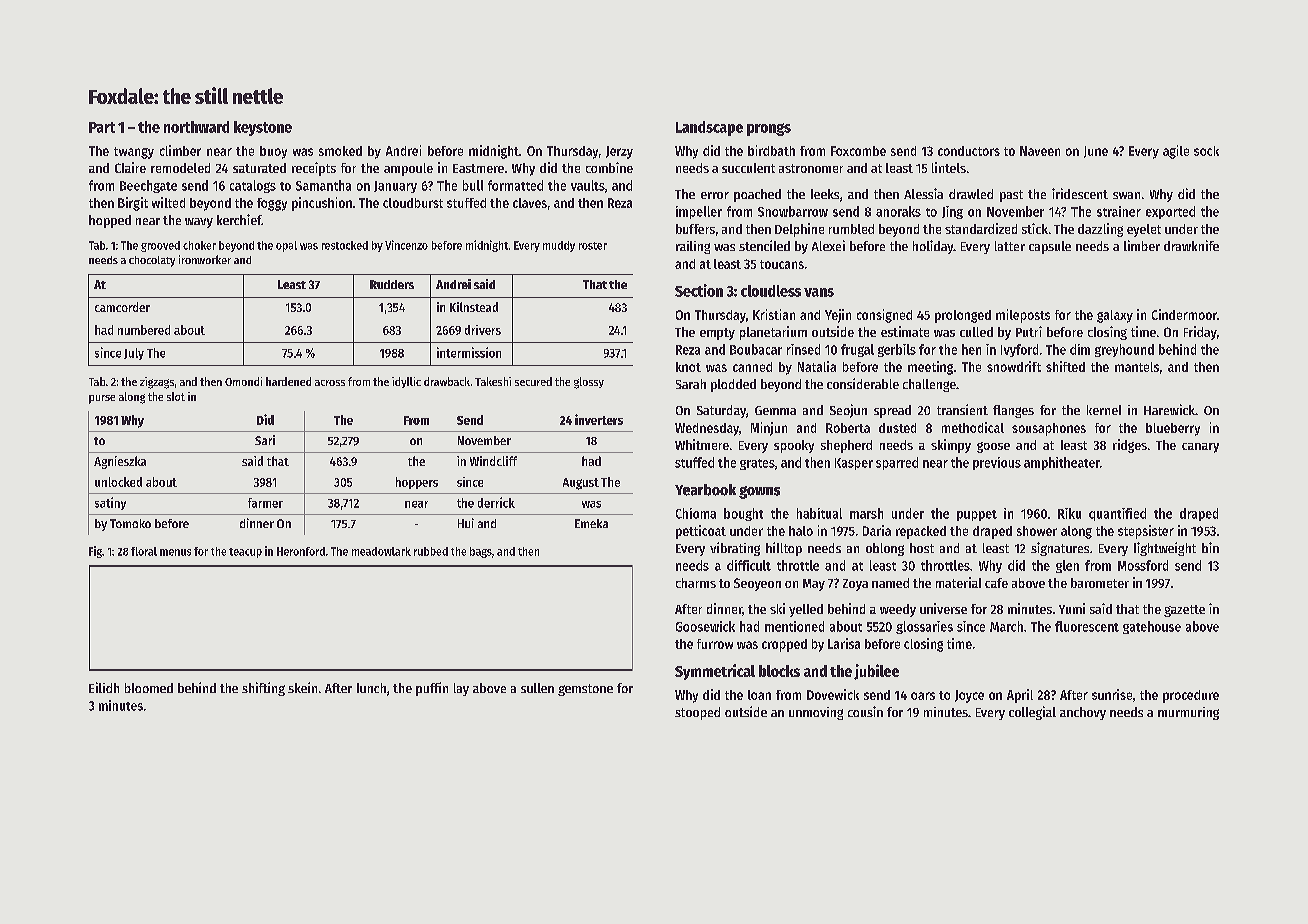  What do you see at coordinates (175, 552) in the image?
I see `menus` at bounding box center [175, 552].
